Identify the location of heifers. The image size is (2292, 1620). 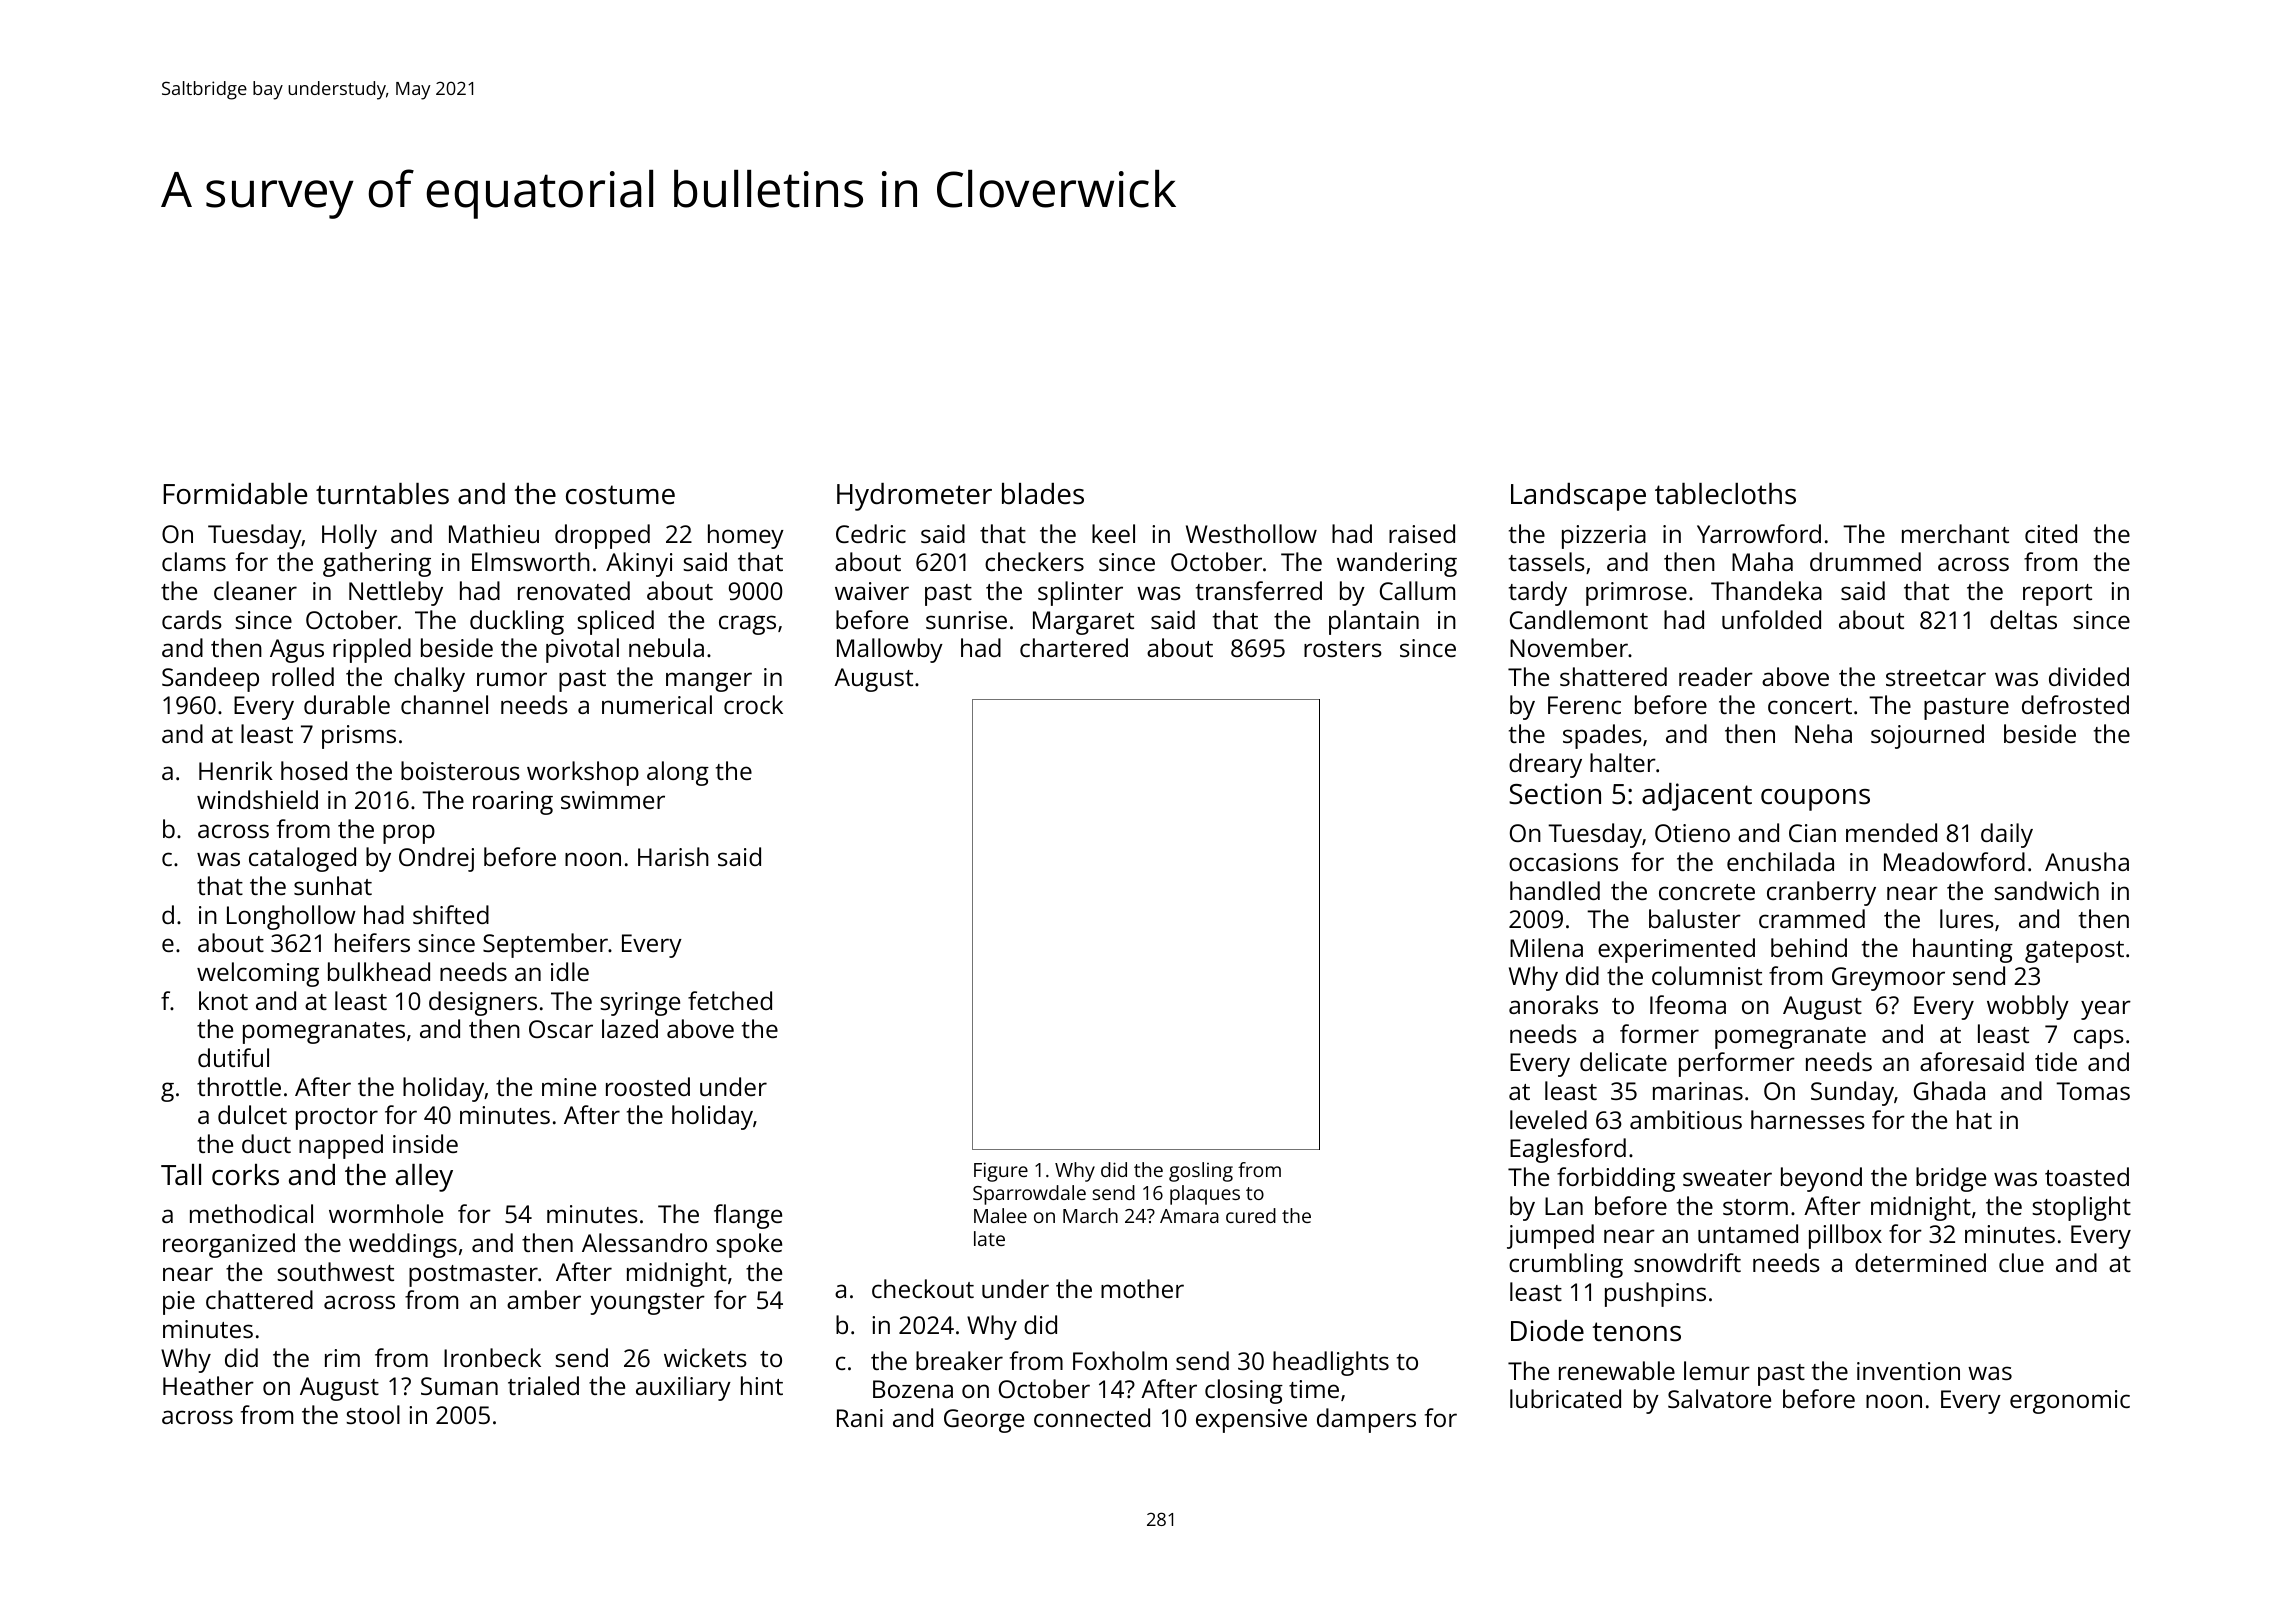
(372, 942).
